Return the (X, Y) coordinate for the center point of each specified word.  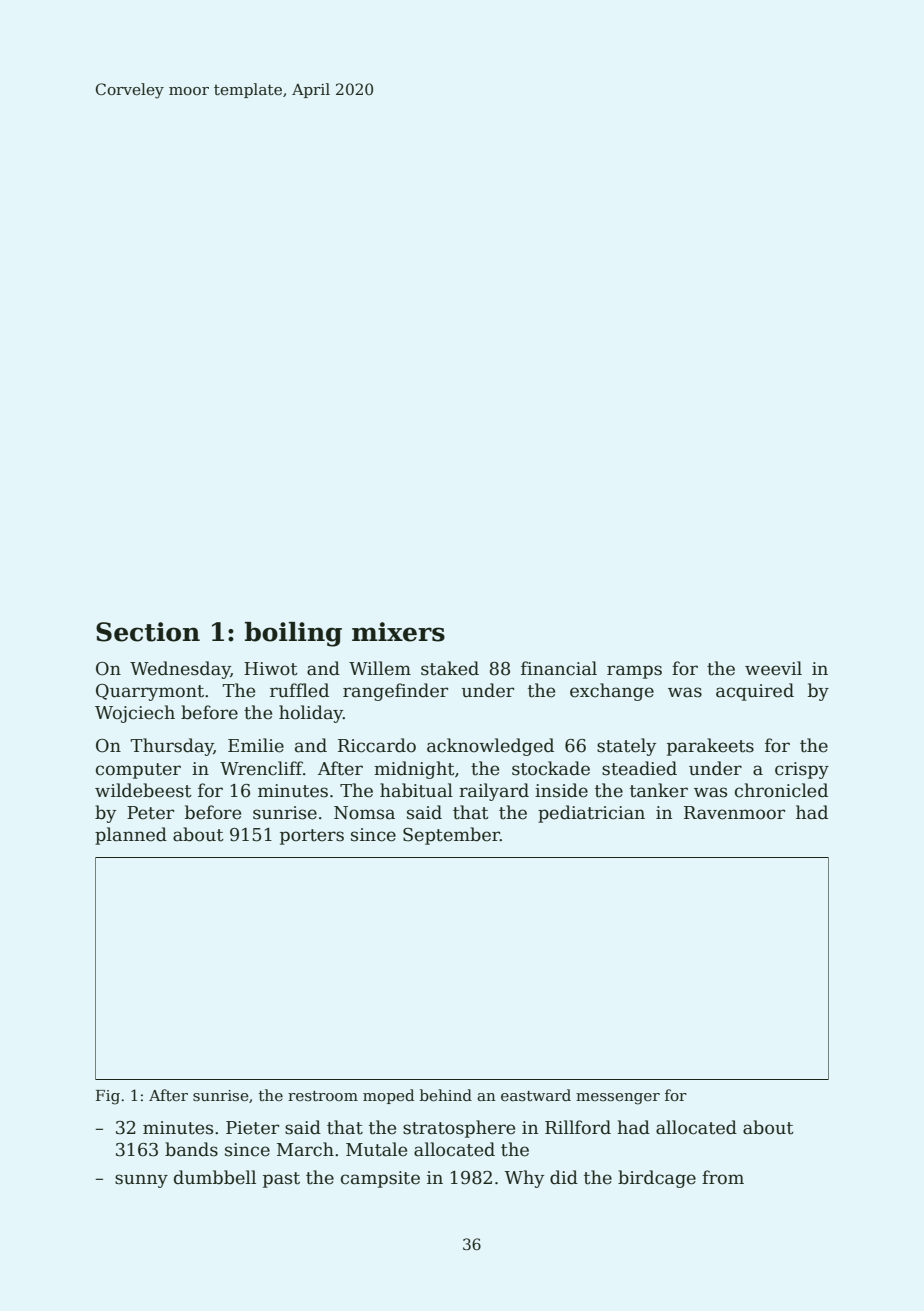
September (451, 836)
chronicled (781, 790)
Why (524, 1179)
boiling (293, 634)
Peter (150, 813)
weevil (773, 668)
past (281, 1180)
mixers (398, 632)
